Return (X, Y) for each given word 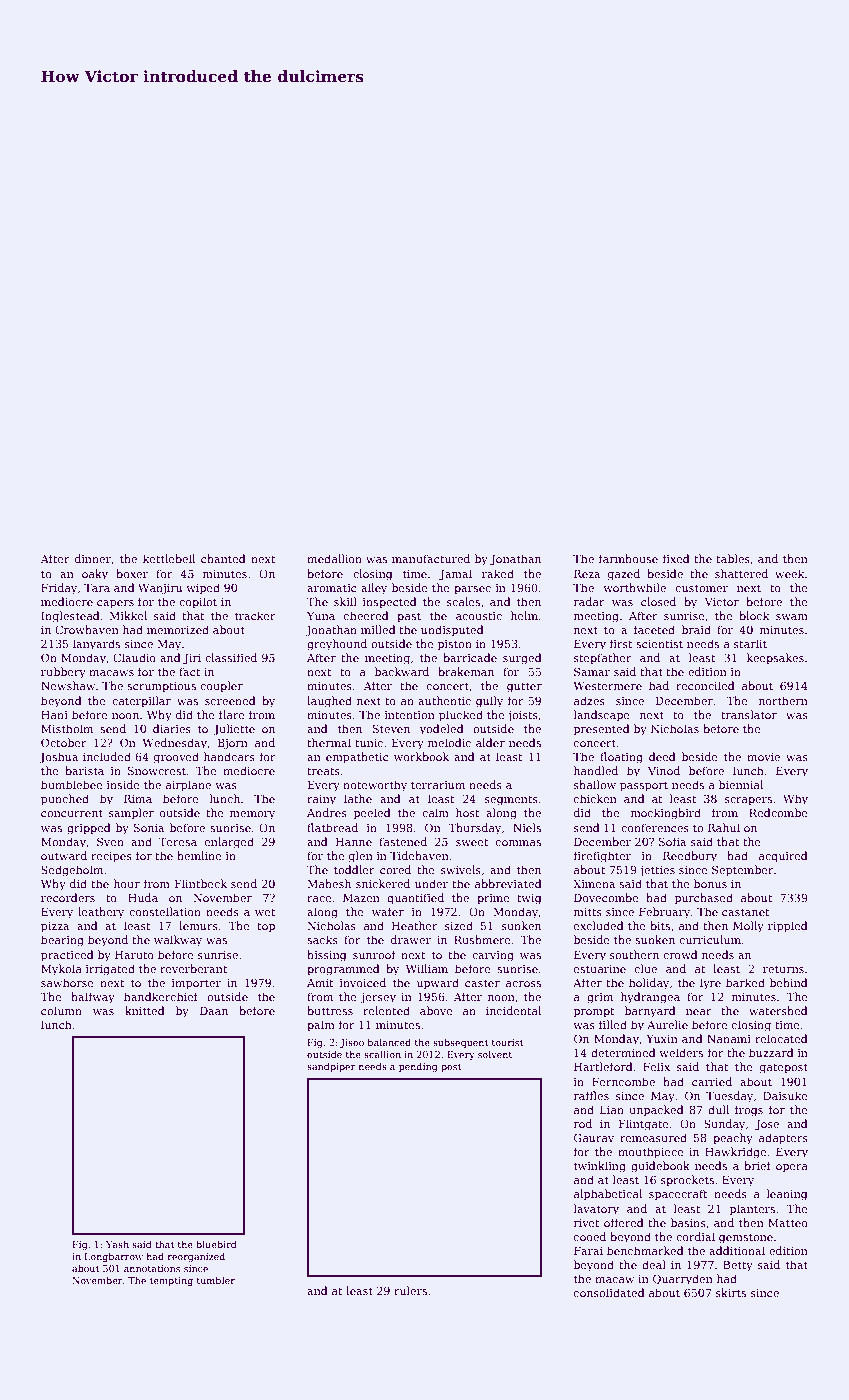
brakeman (466, 671)
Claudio (134, 657)
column (61, 1010)
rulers (410, 1290)
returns (783, 969)
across (523, 984)
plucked (461, 716)
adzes (589, 700)
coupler (221, 687)
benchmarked (645, 1250)
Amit (320, 983)
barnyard (650, 1012)
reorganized (196, 1257)
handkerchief (161, 996)
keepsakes (775, 659)
